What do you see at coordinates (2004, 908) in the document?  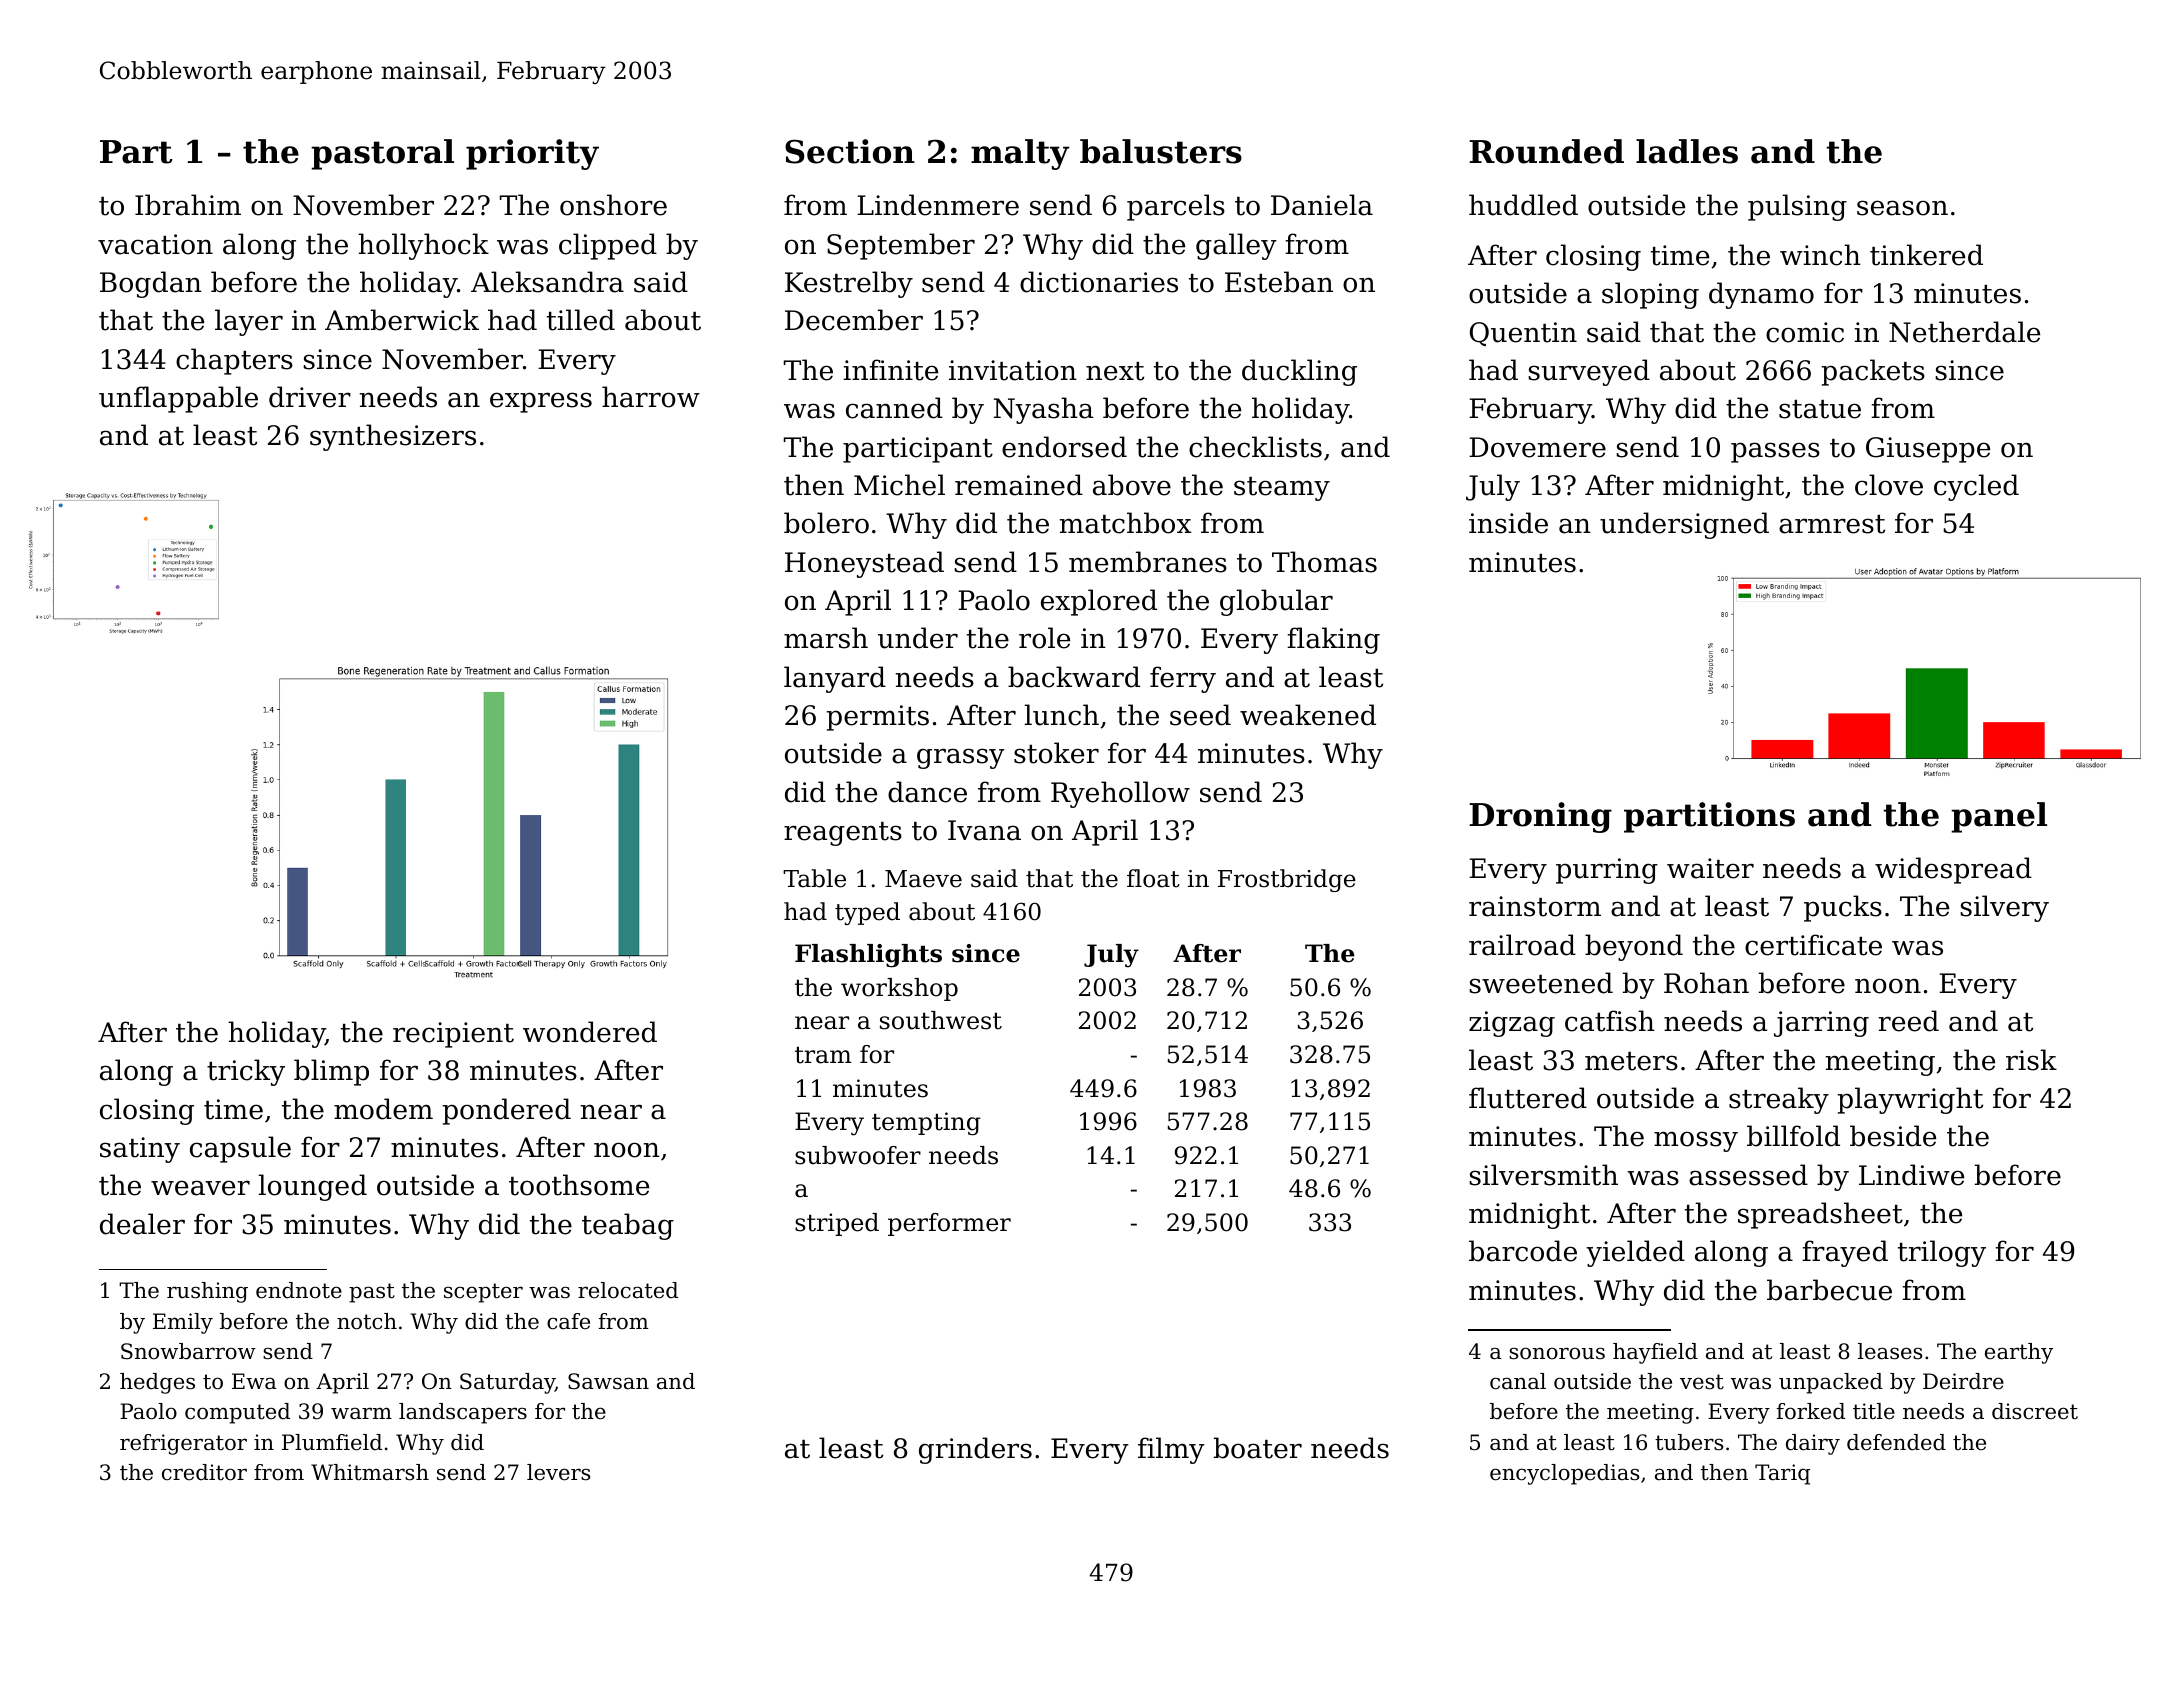 I see `silvery` at bounding box center [2004, 908].
